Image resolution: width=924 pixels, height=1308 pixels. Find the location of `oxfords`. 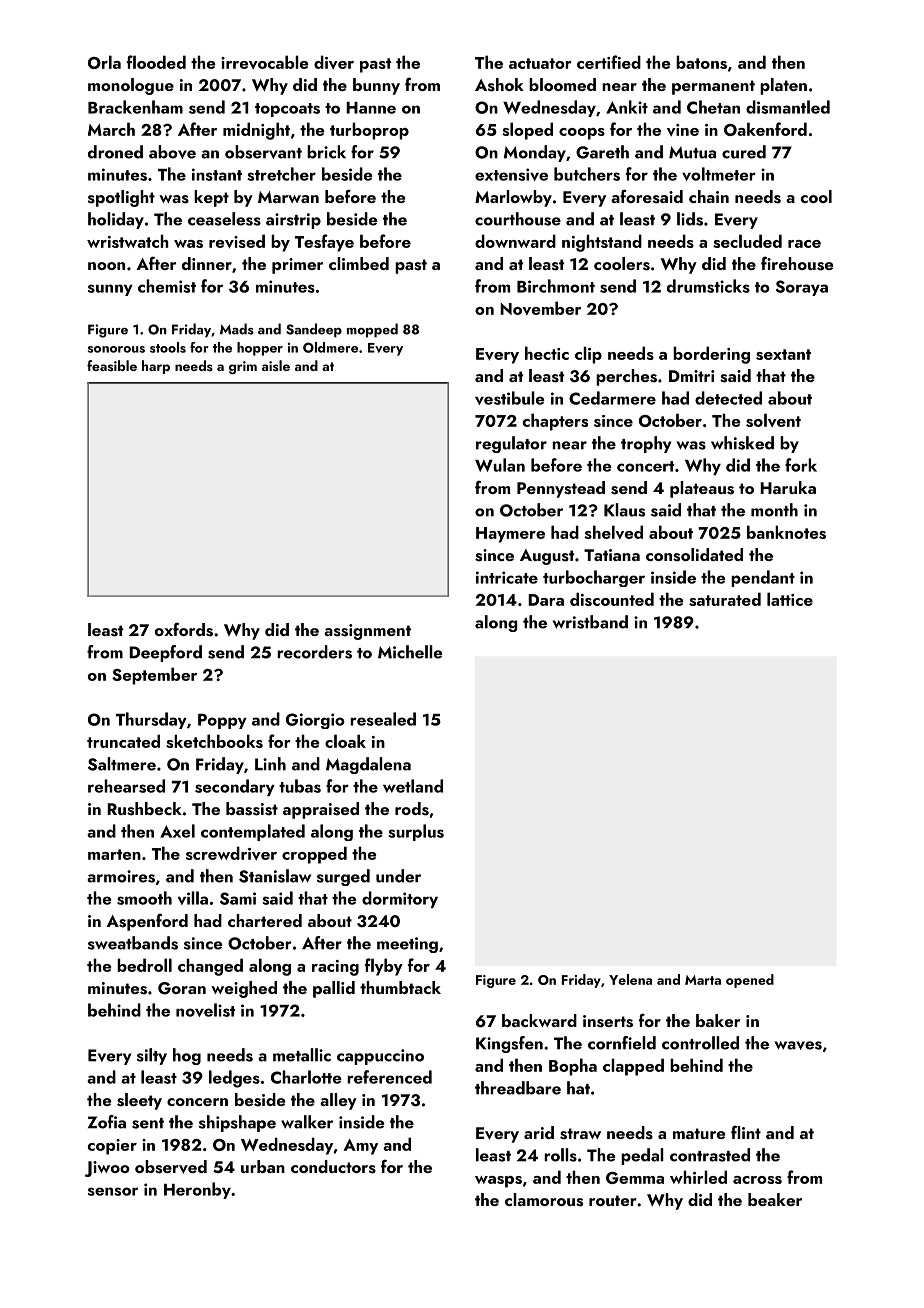

oxfords is located at coordinates (184, 629).
